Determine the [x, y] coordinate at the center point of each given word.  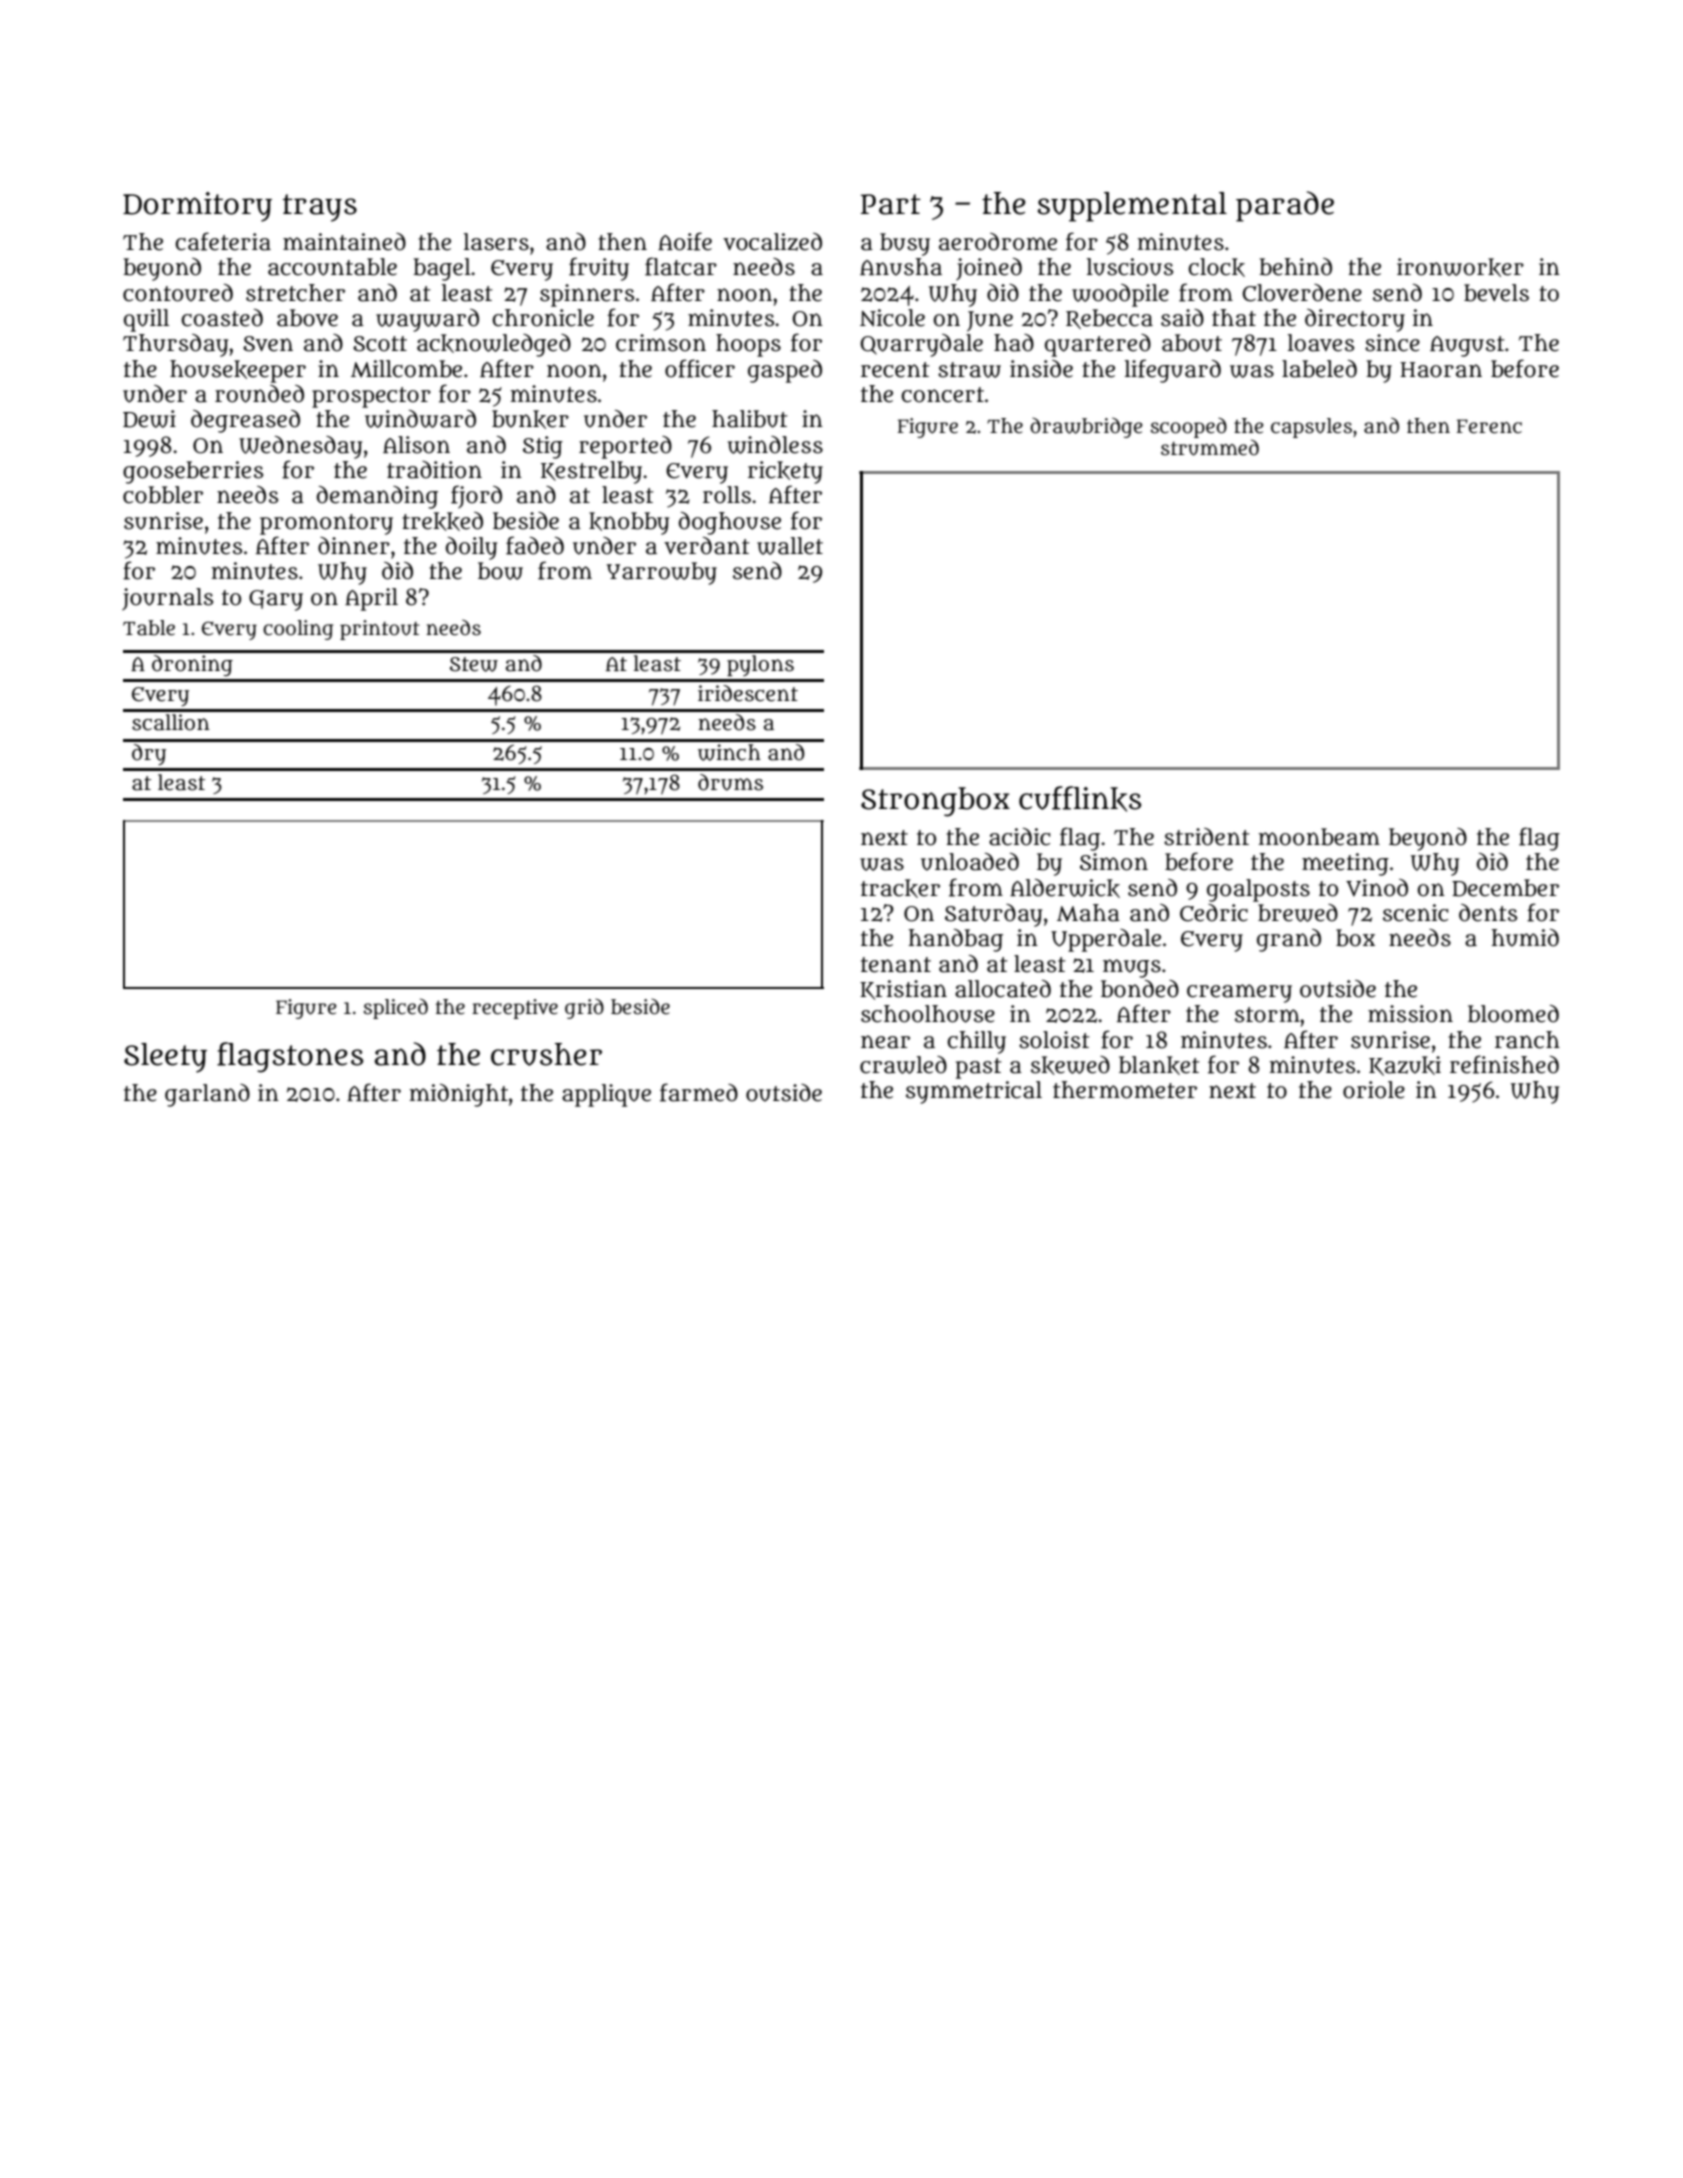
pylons [760, 666]
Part [891, 204]
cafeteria [223, 241]
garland [207, 1095]
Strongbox [935, 802]
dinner [354, 546]
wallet [790, 546]
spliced [396, 1008]
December [1505, 888]
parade [1285, 206]
